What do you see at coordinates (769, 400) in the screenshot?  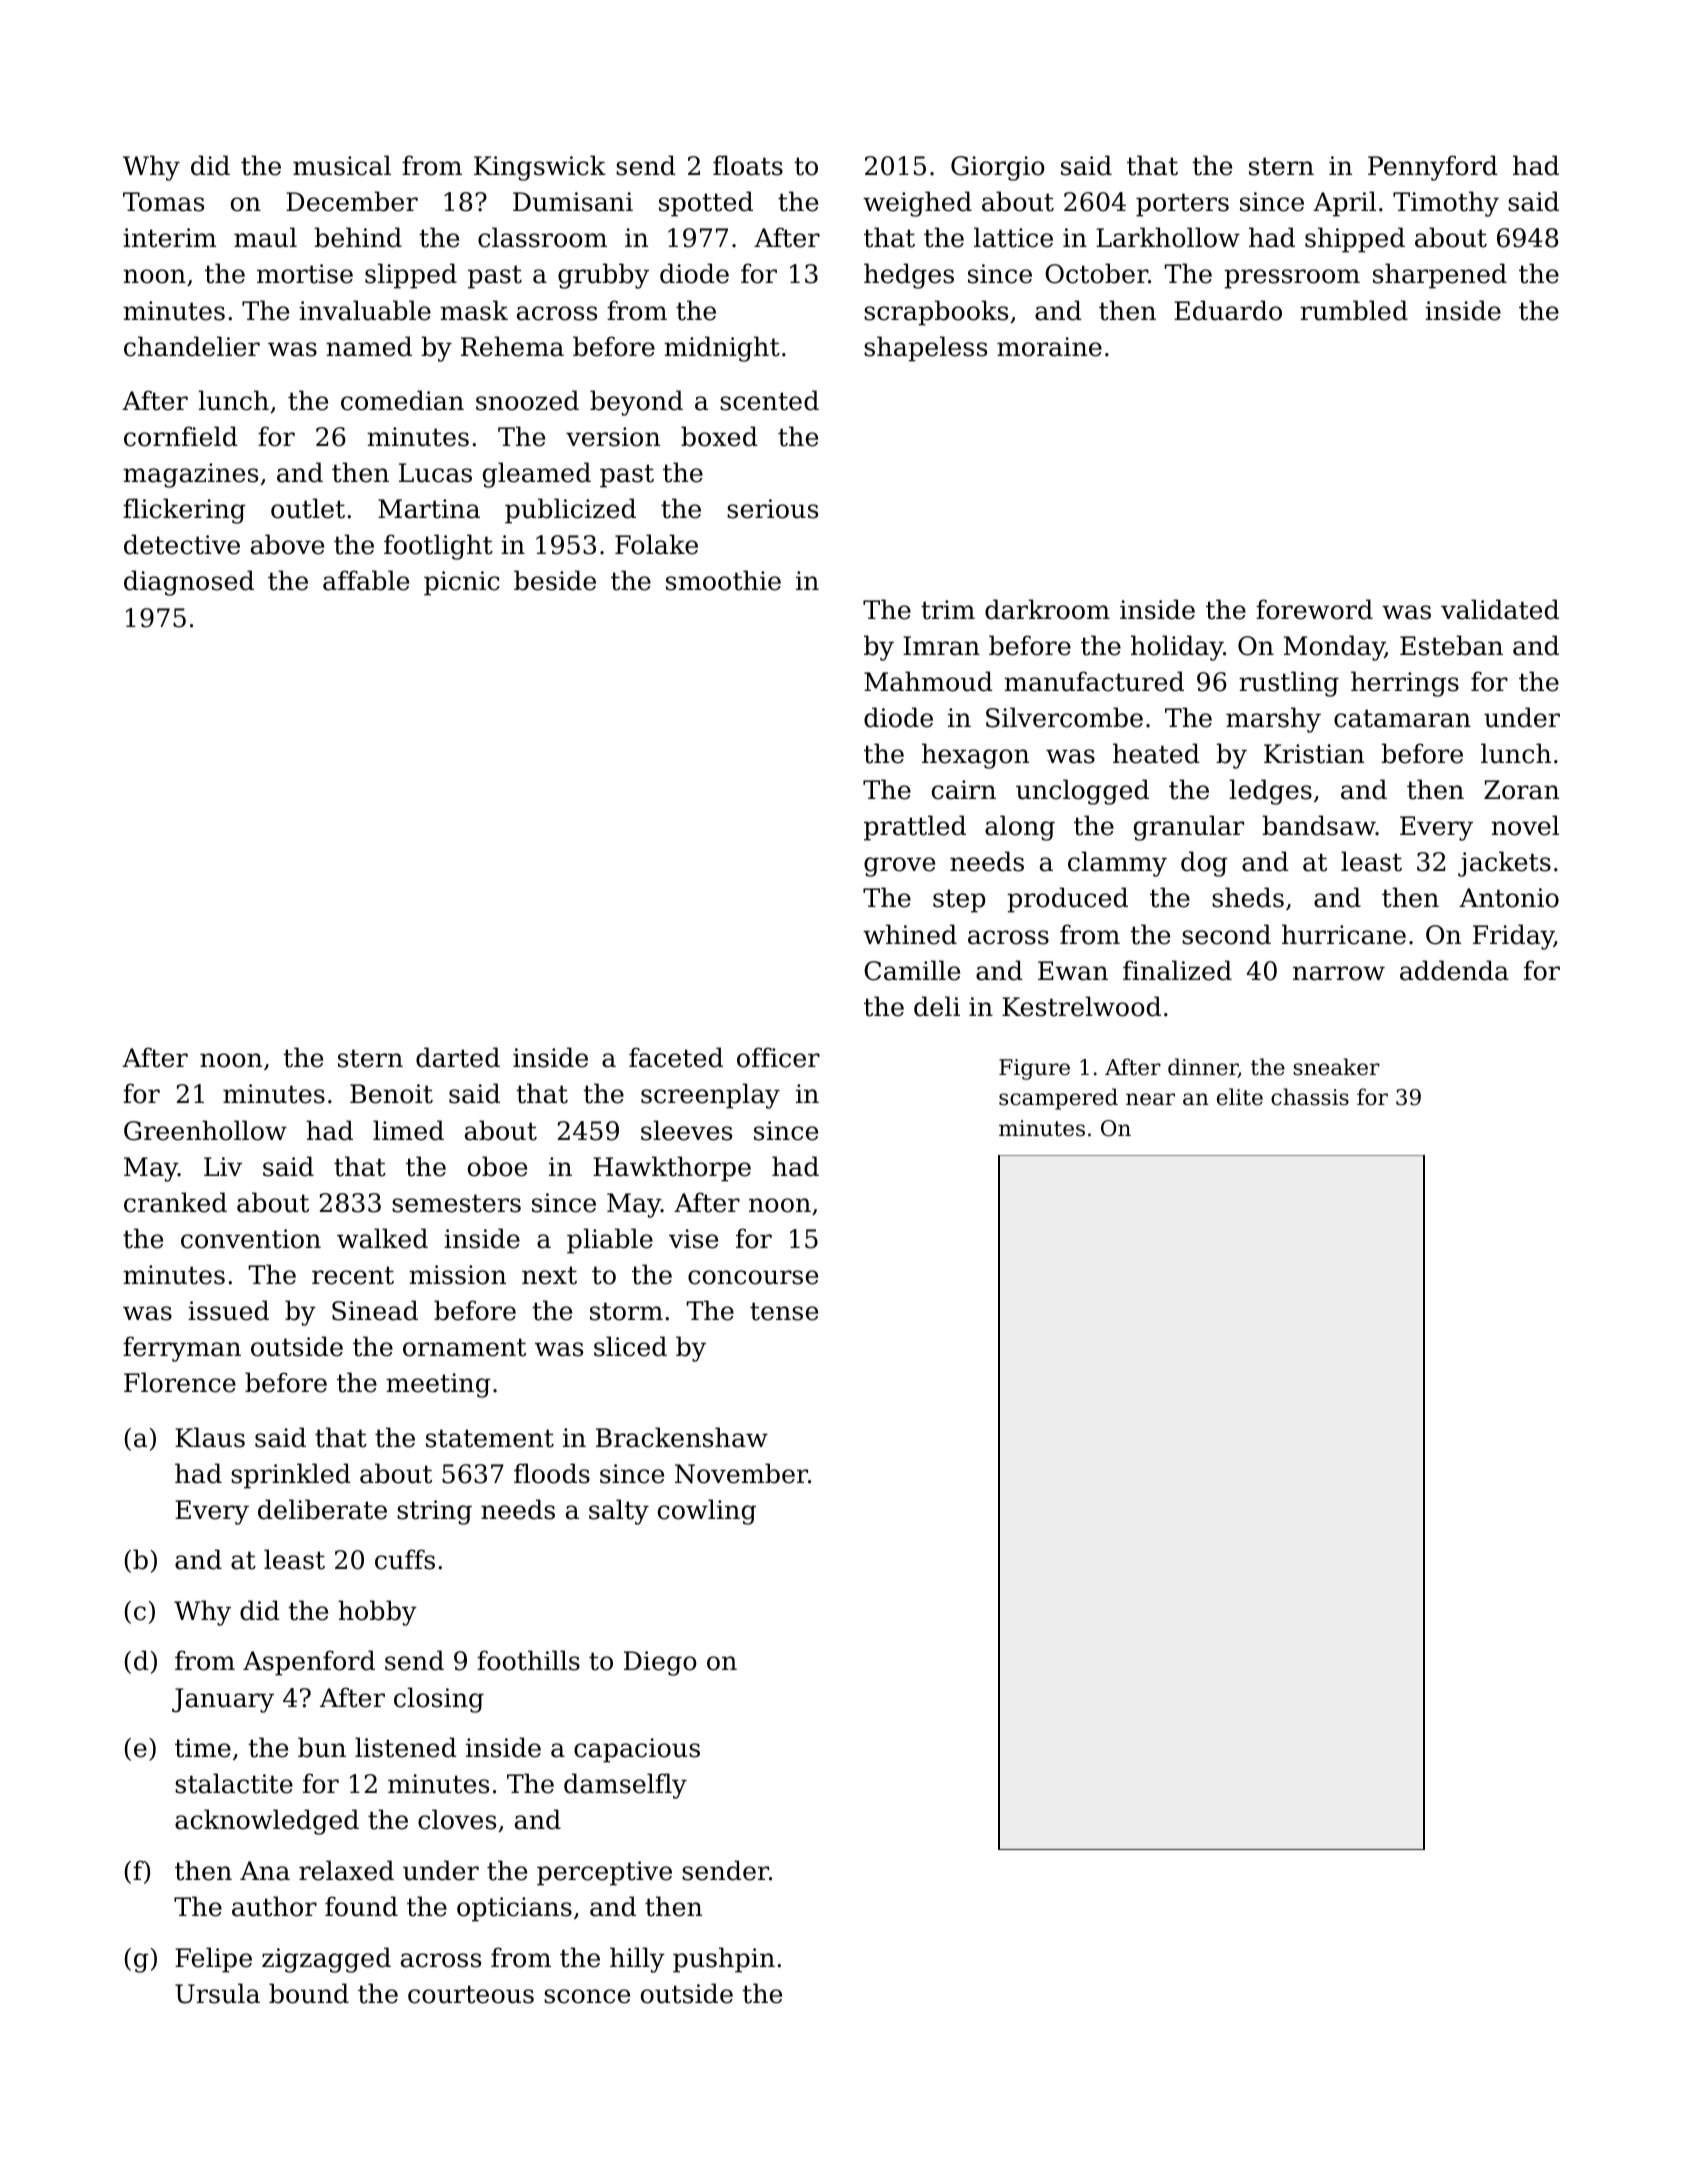 I see `scented` at bounding box center [769, 400].
